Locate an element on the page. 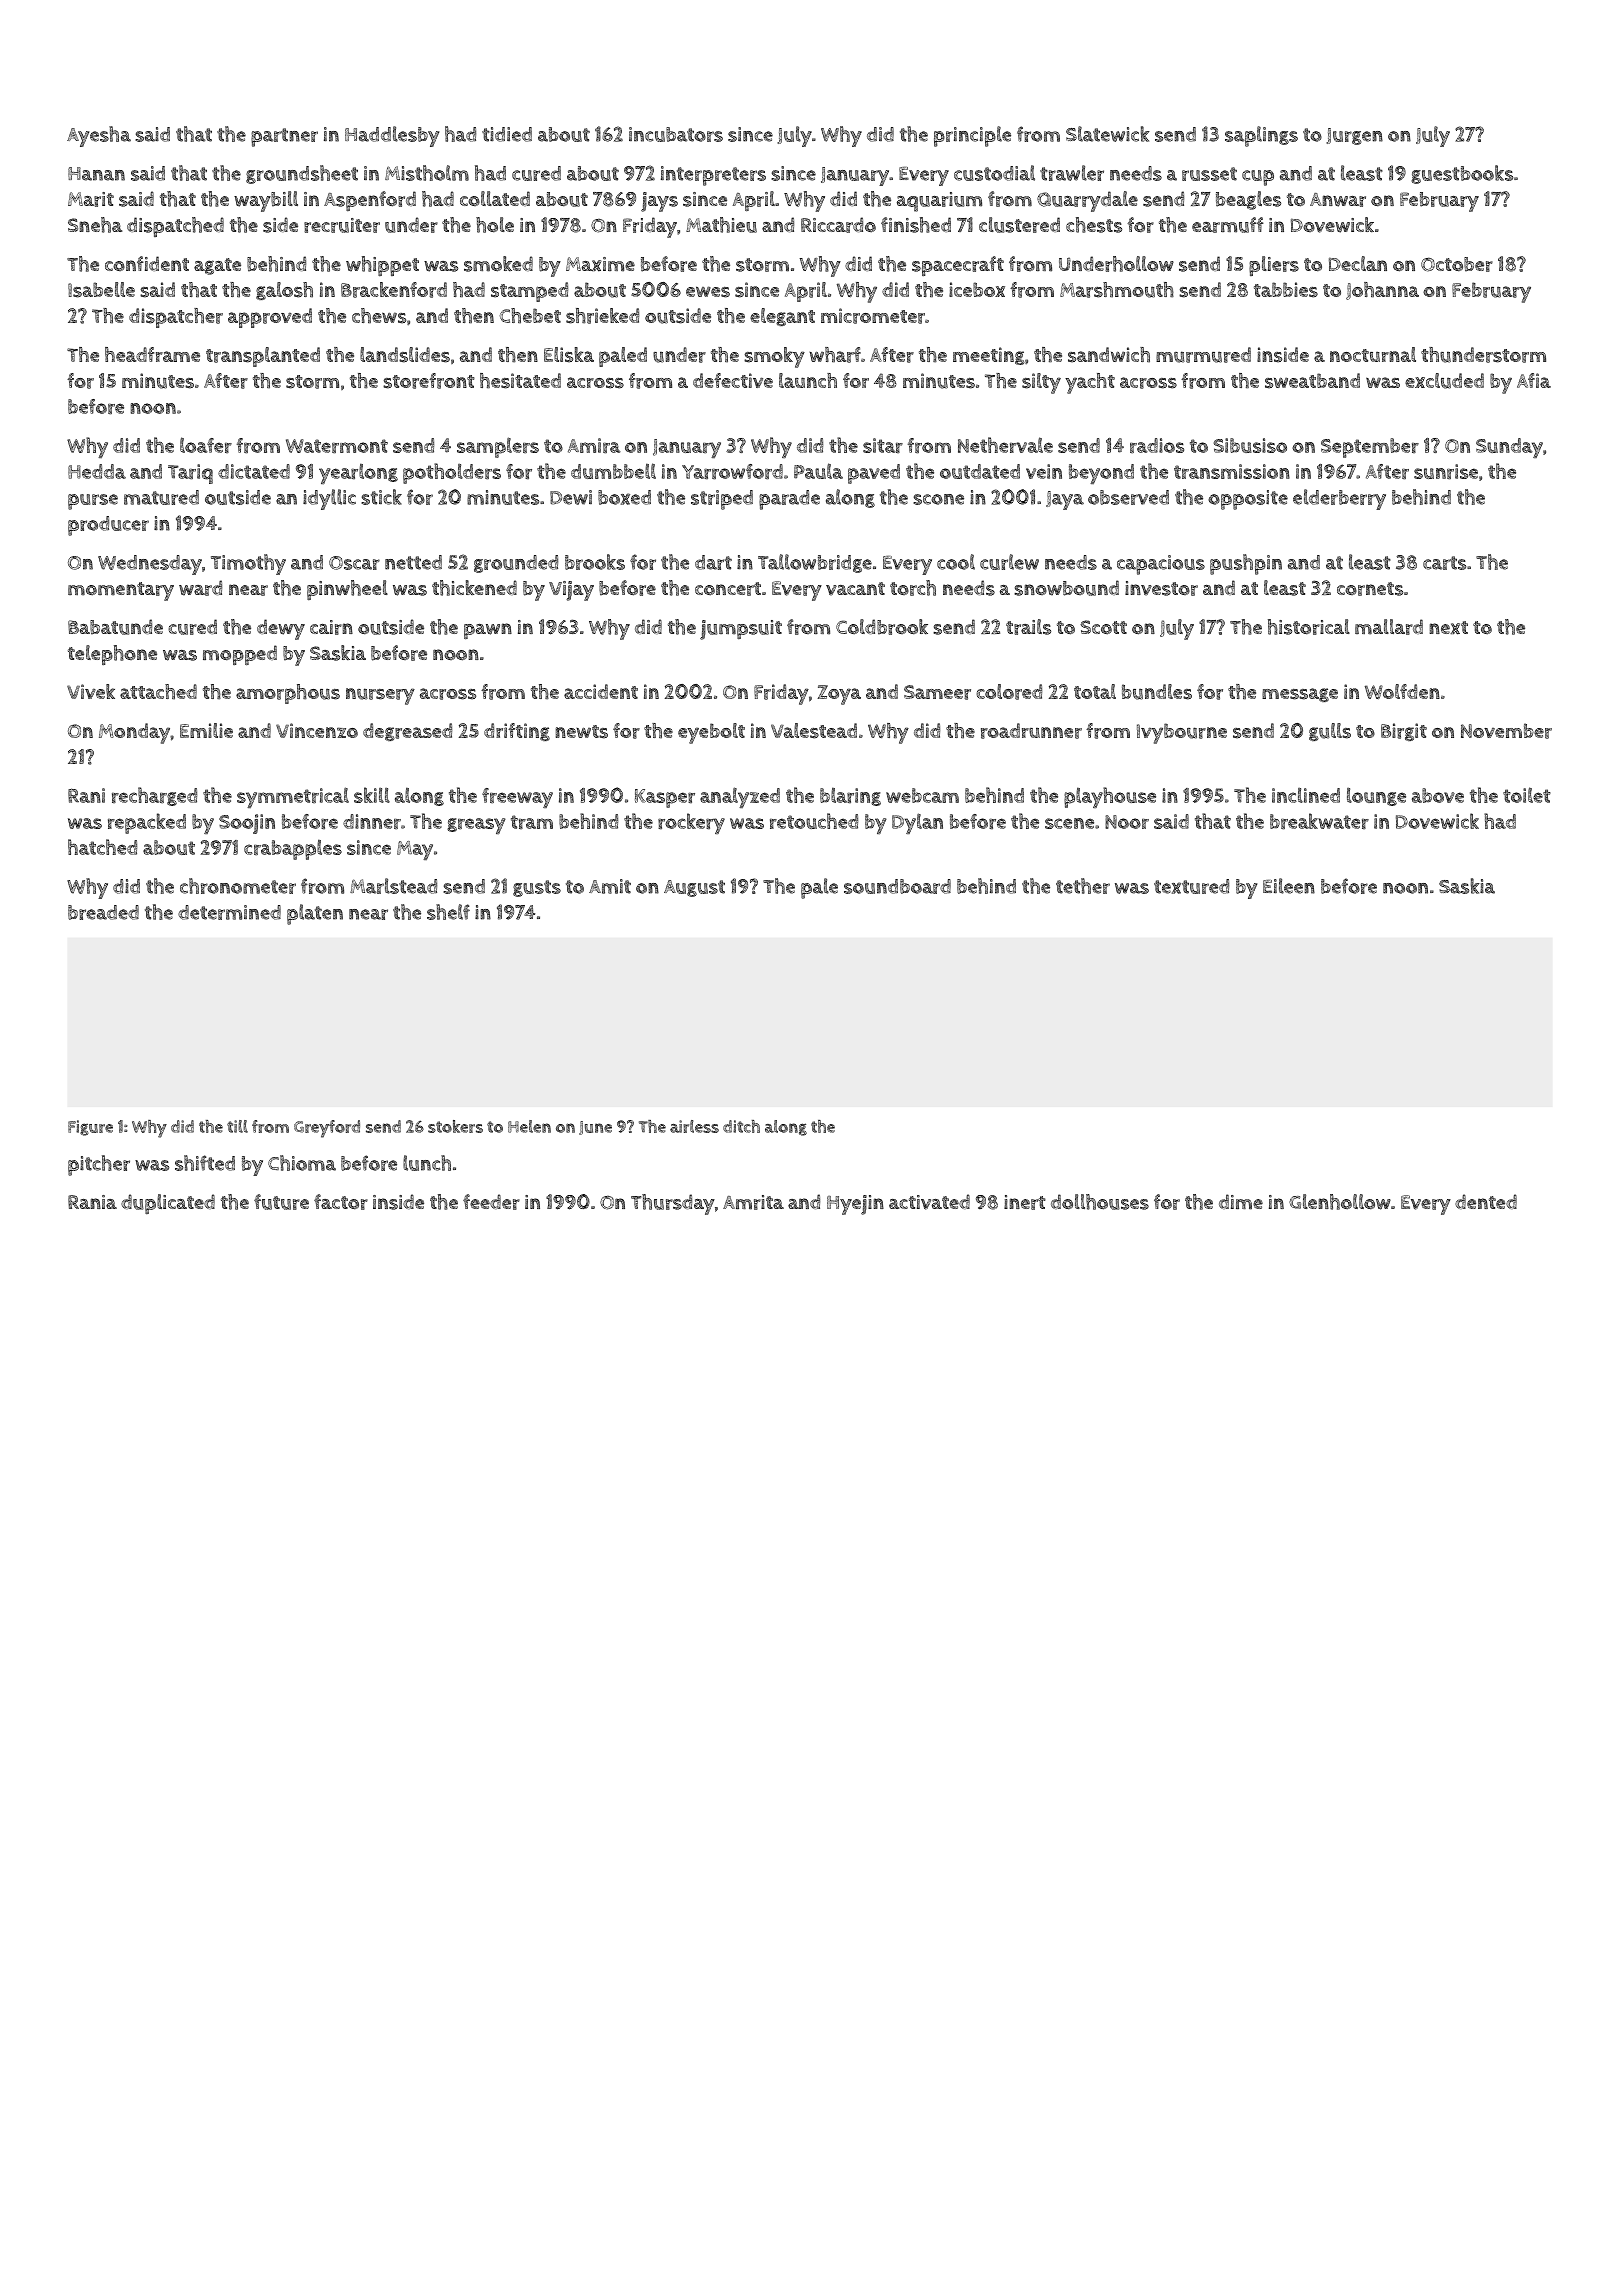  Amrita is located at coordinates (753, 1202).
